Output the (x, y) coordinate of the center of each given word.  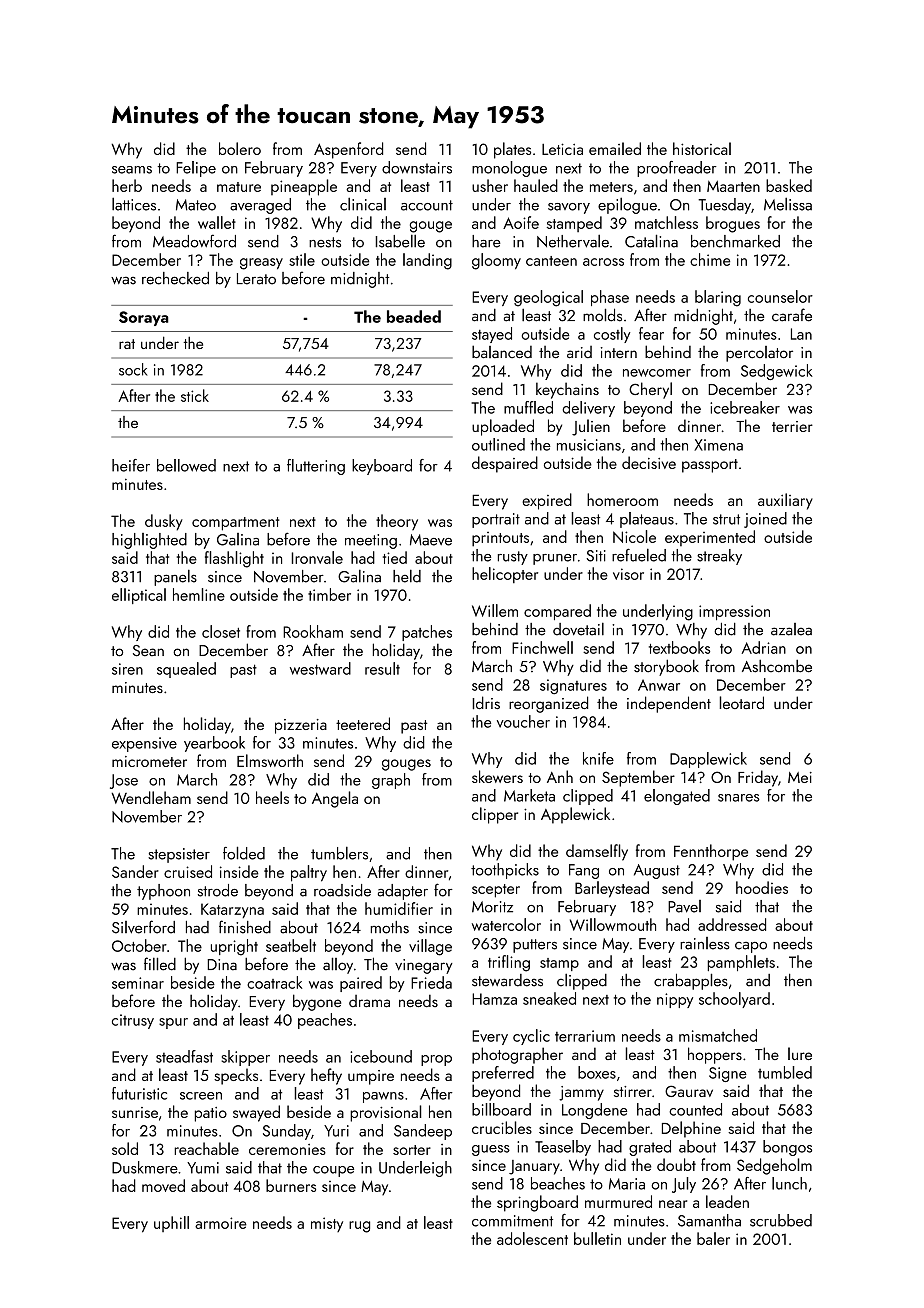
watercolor (506, 924)
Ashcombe (777, 666)
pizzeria (301, 726)
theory (397, 522)
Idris (486, 703)
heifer (131, 465)
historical (702, 148)
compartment (235, 524)
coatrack (274, 982)
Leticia (562, 149)
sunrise (135, 1112)
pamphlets (741, 963)
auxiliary (785, 501)
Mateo (196, 205)
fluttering (316, 467)
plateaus (647, 520)
